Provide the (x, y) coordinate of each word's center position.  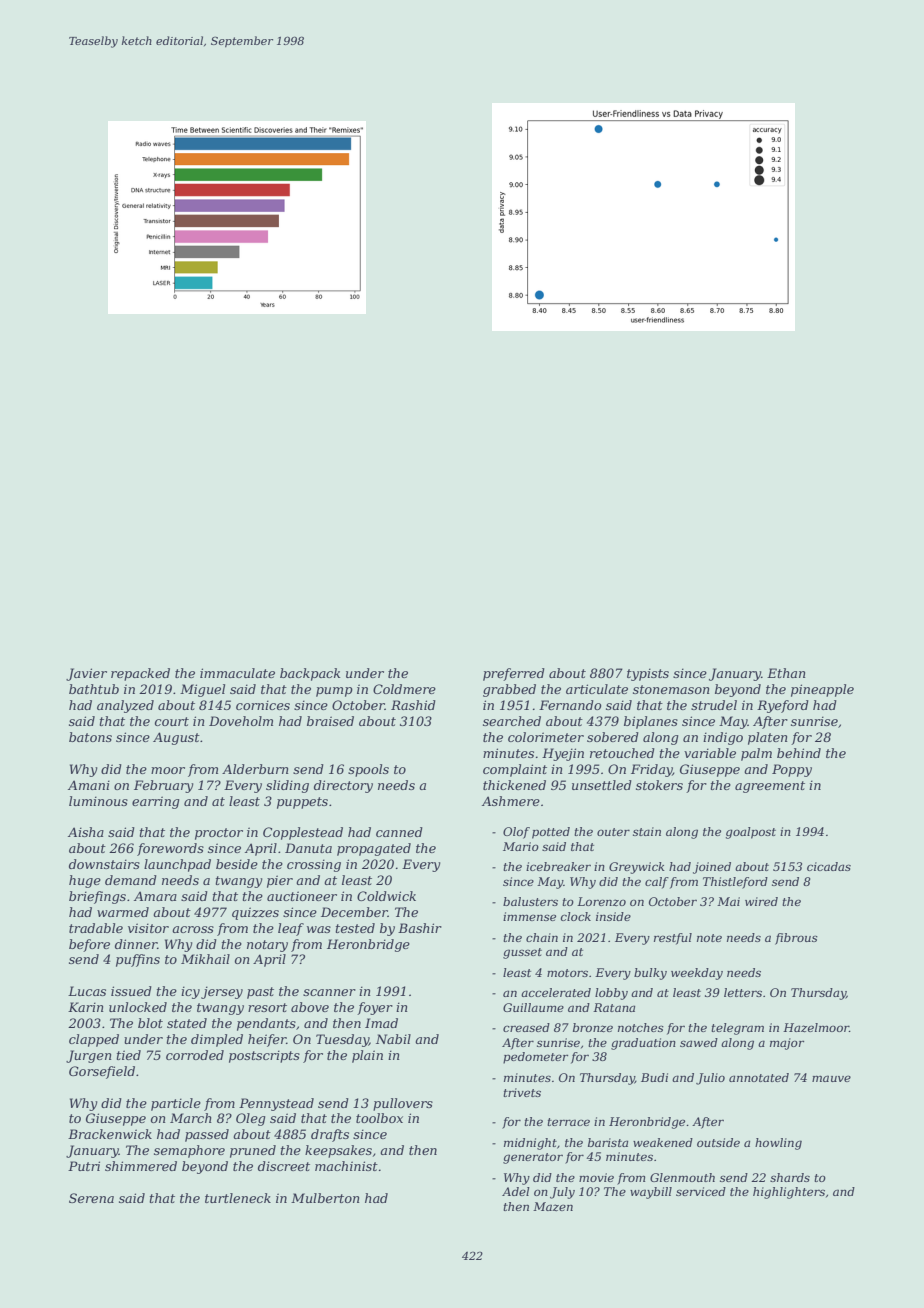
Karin (85, 1007)
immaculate (237, 673)
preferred (514, 674)
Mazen (553, 1206)
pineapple (822, 690)
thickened (514, 785)
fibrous (796, 939)
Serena (91, 1198)
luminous (98, 801)
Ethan (786, 673)
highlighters (789, 1193)
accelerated (556, 992)
